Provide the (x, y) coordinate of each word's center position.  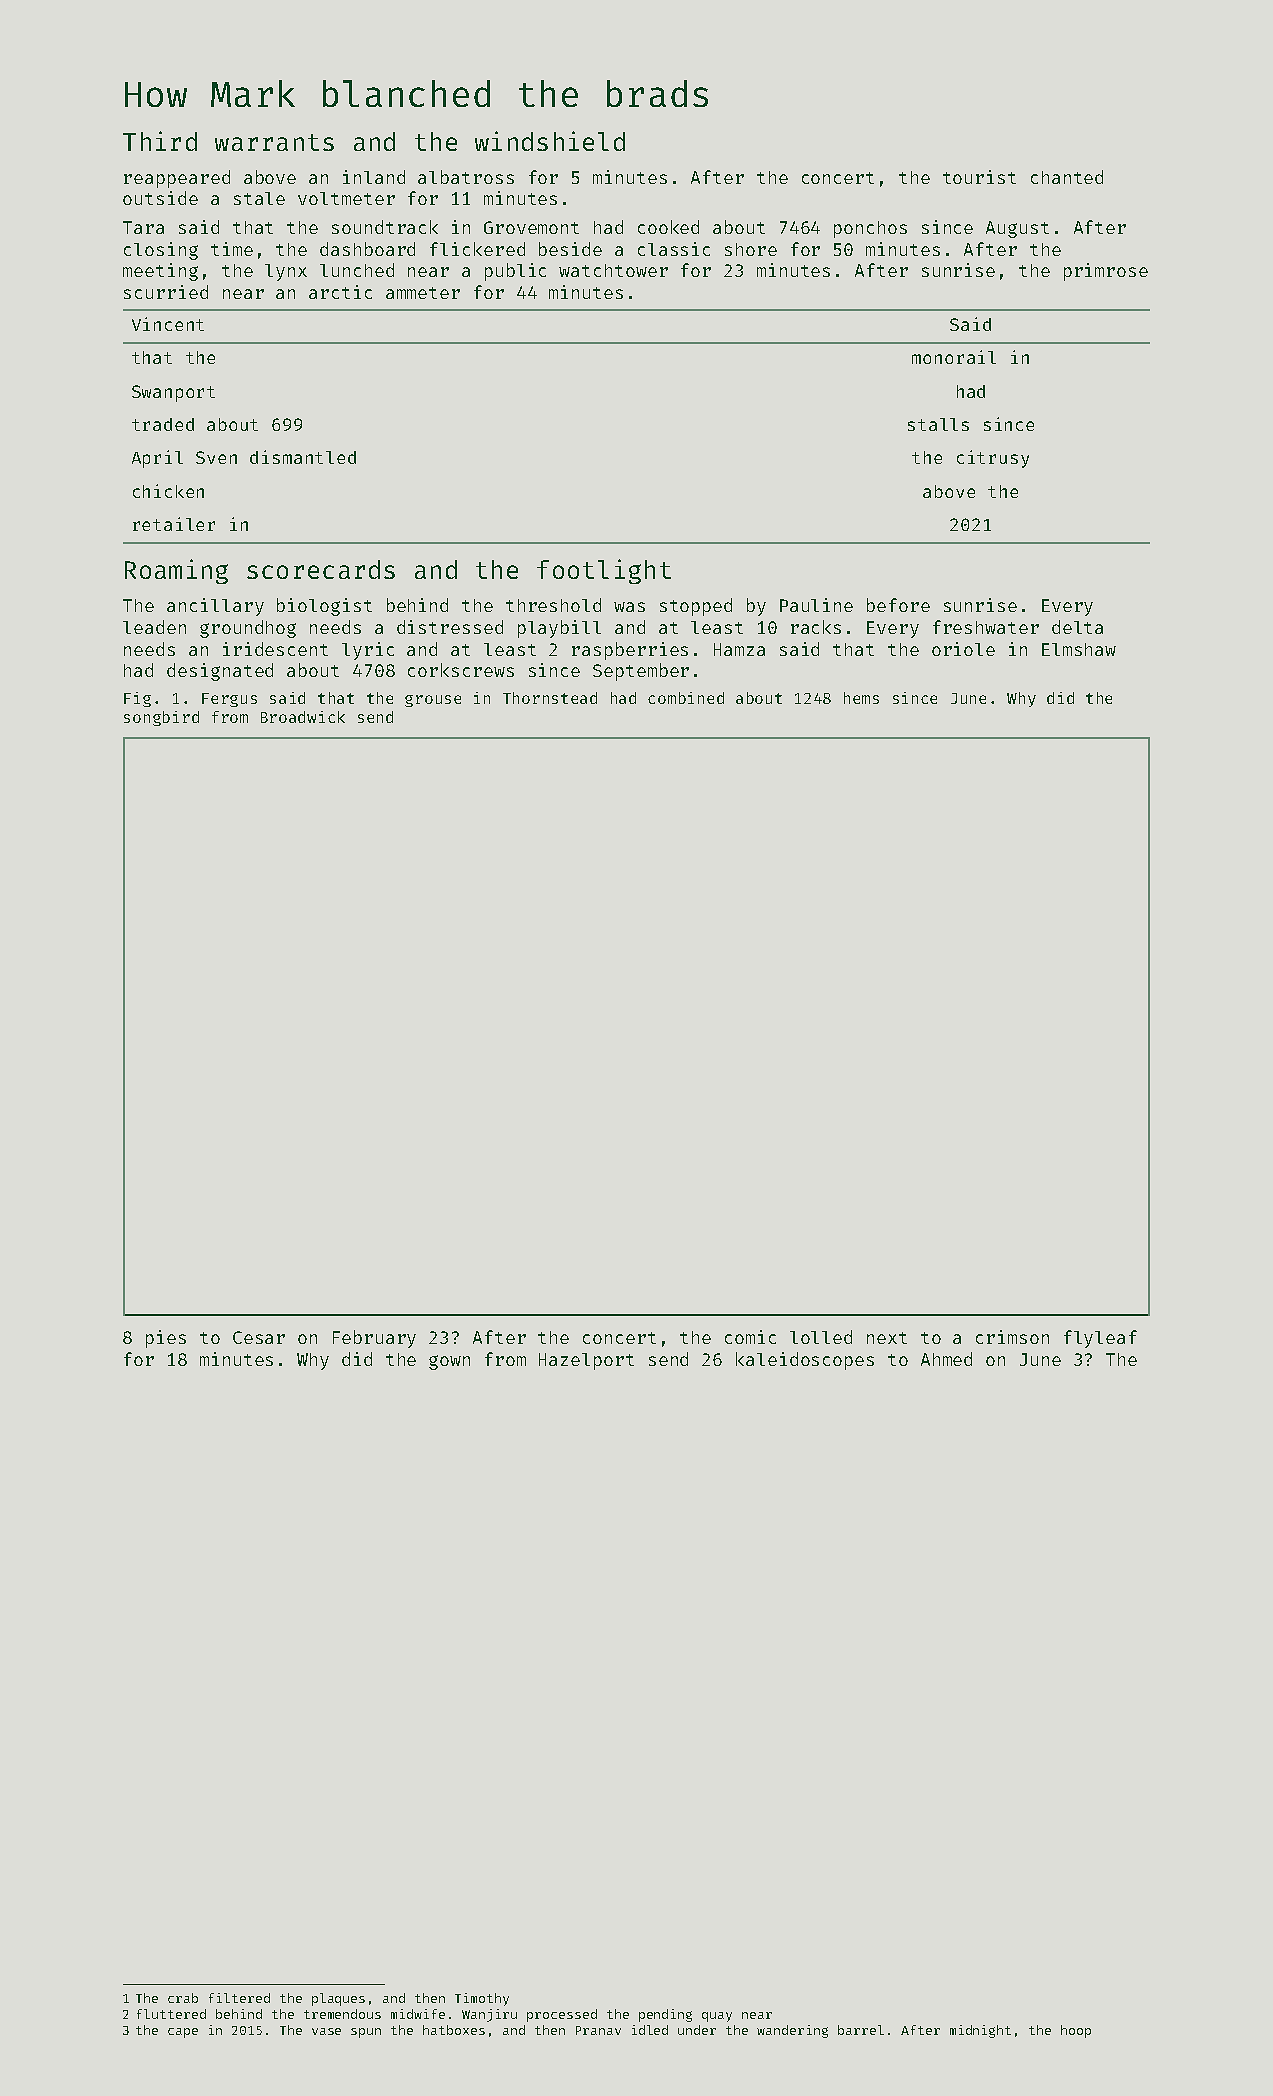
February (374, 1339)
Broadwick (303, 717)
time (232, 249)
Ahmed (946, 1359)
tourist (979, 177)
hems (861, 698)
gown (449, 1362)
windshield (550, 141)
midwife (418, 2014)
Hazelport (586, 1361)
